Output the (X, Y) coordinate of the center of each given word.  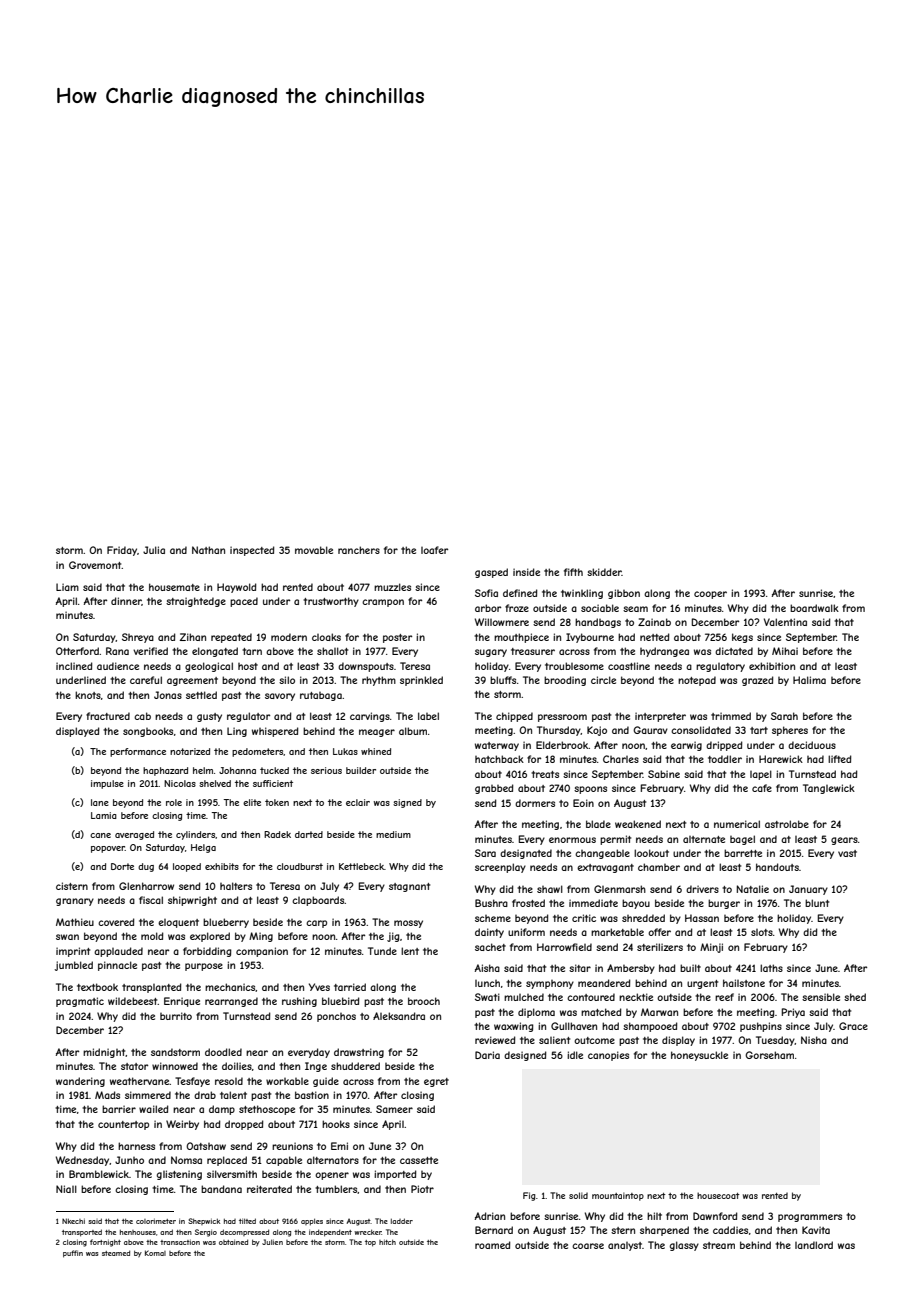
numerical (737, 824)
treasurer (533, 651)
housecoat (718, 1195)
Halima (809, 680)
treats (545, 774)
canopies (608, 1056)
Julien (272, 1242)
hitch (387, 1242)
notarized (190, 751)
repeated (231, 638)
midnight (104, 1053)
